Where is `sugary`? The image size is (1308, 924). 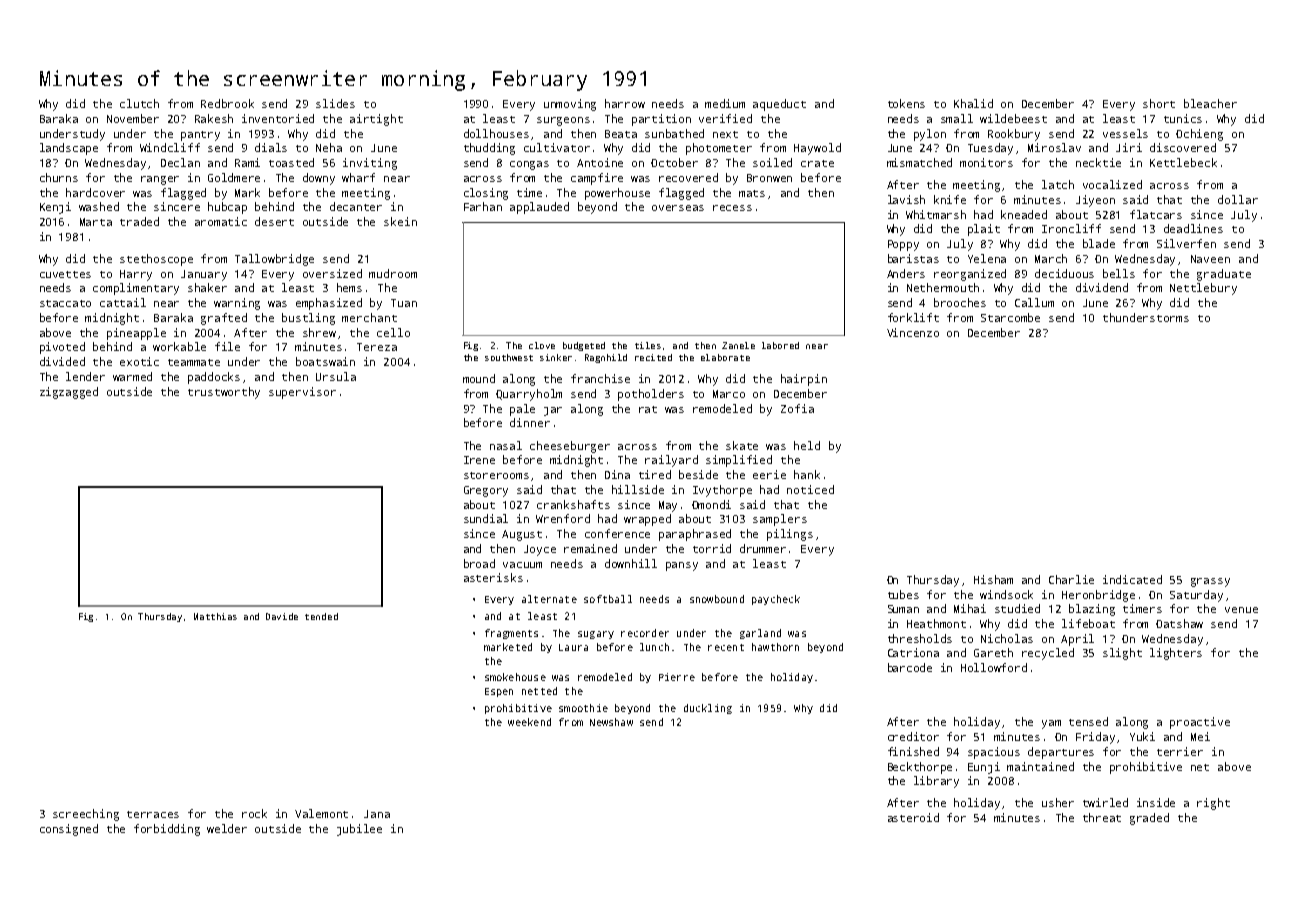
sugary is located at coordinates (596, 635).
